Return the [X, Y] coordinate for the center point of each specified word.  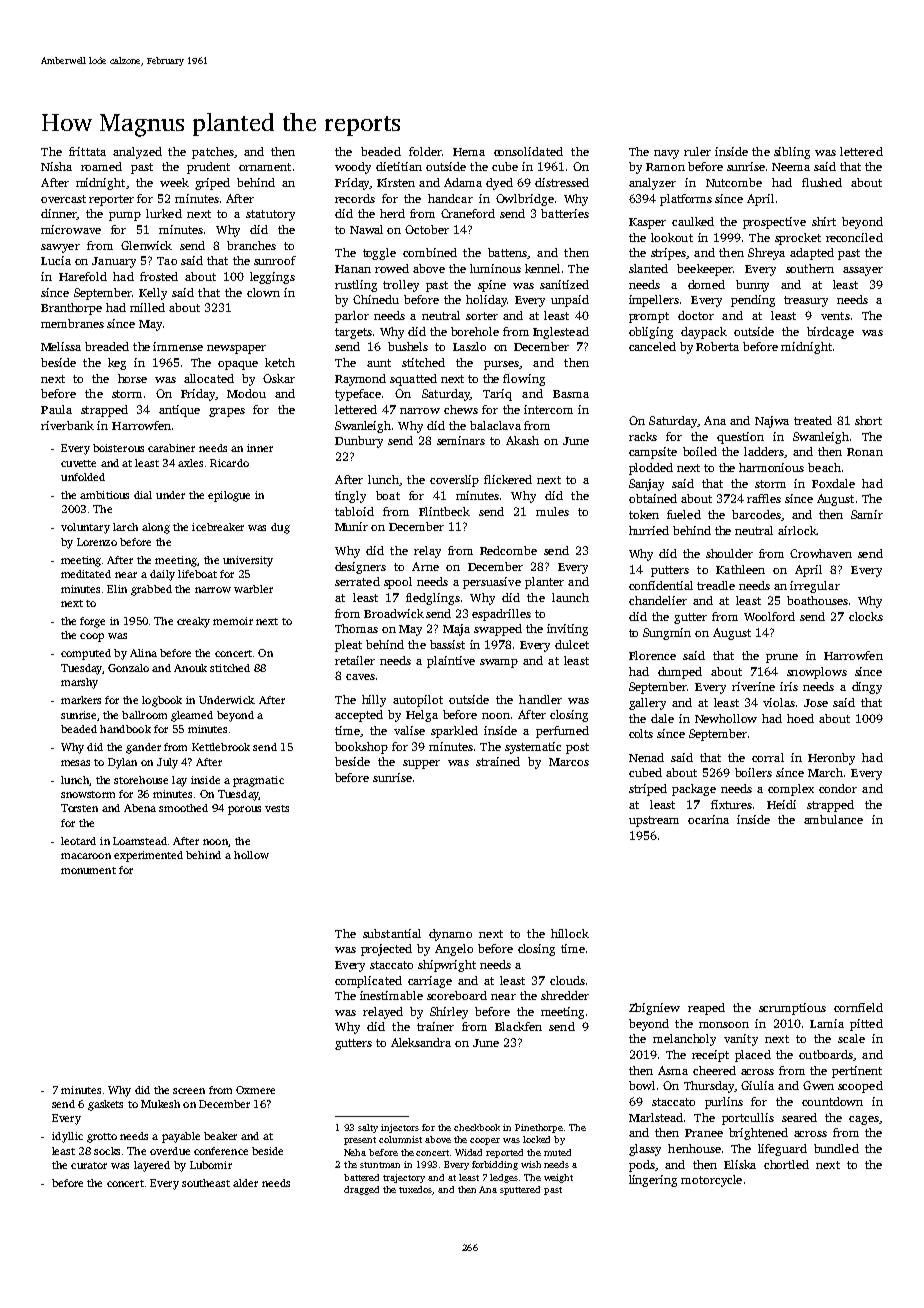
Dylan [122, 763]
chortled [786, 1164]
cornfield [858, 1007]
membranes [72, 323]
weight [558, 1178]
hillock [570, 933]
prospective [774, 223]
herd [392, 213]
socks [107, 1151]
